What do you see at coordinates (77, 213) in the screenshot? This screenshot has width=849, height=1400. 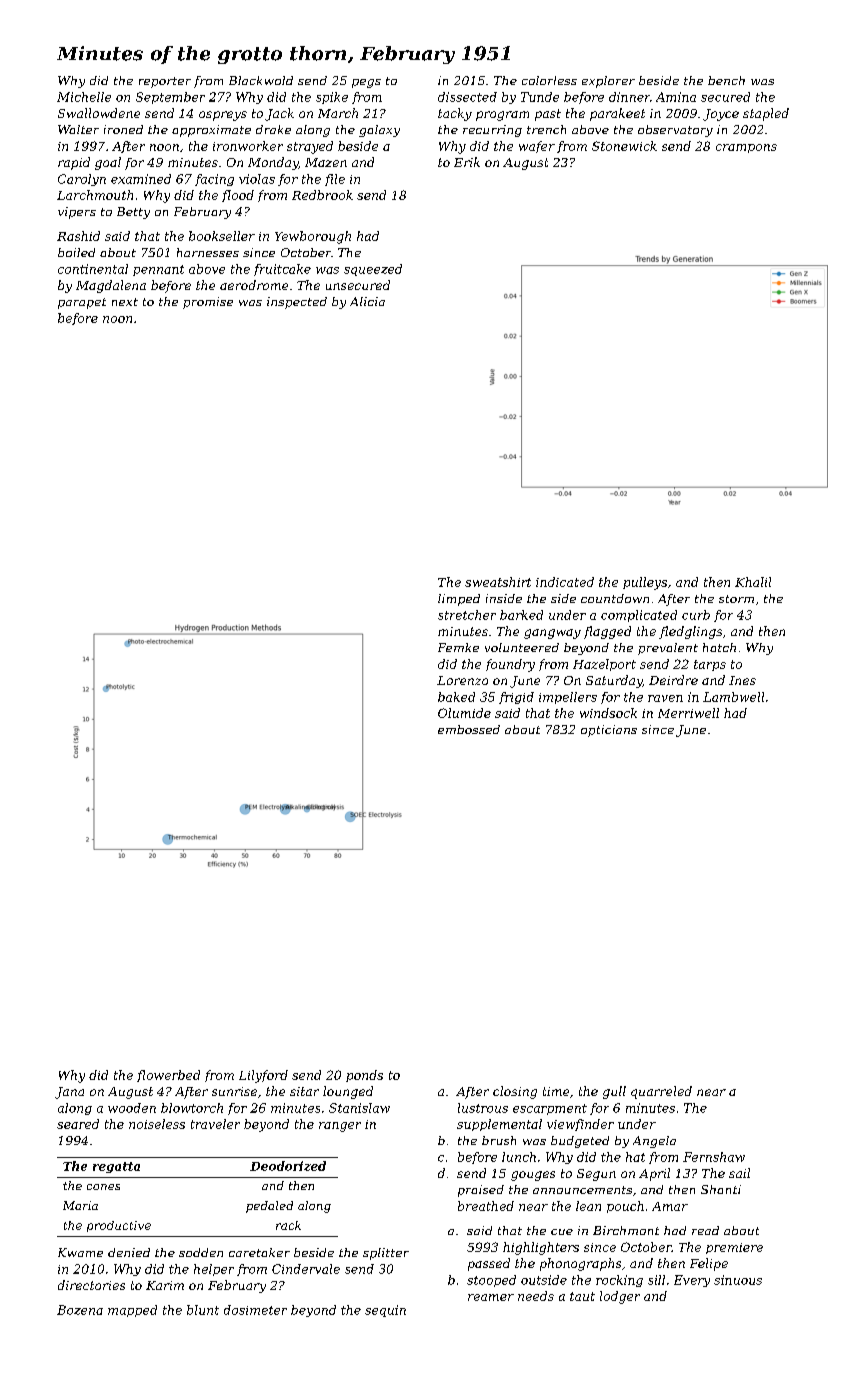 I see `vipers` at bounding box center [77, 213].
